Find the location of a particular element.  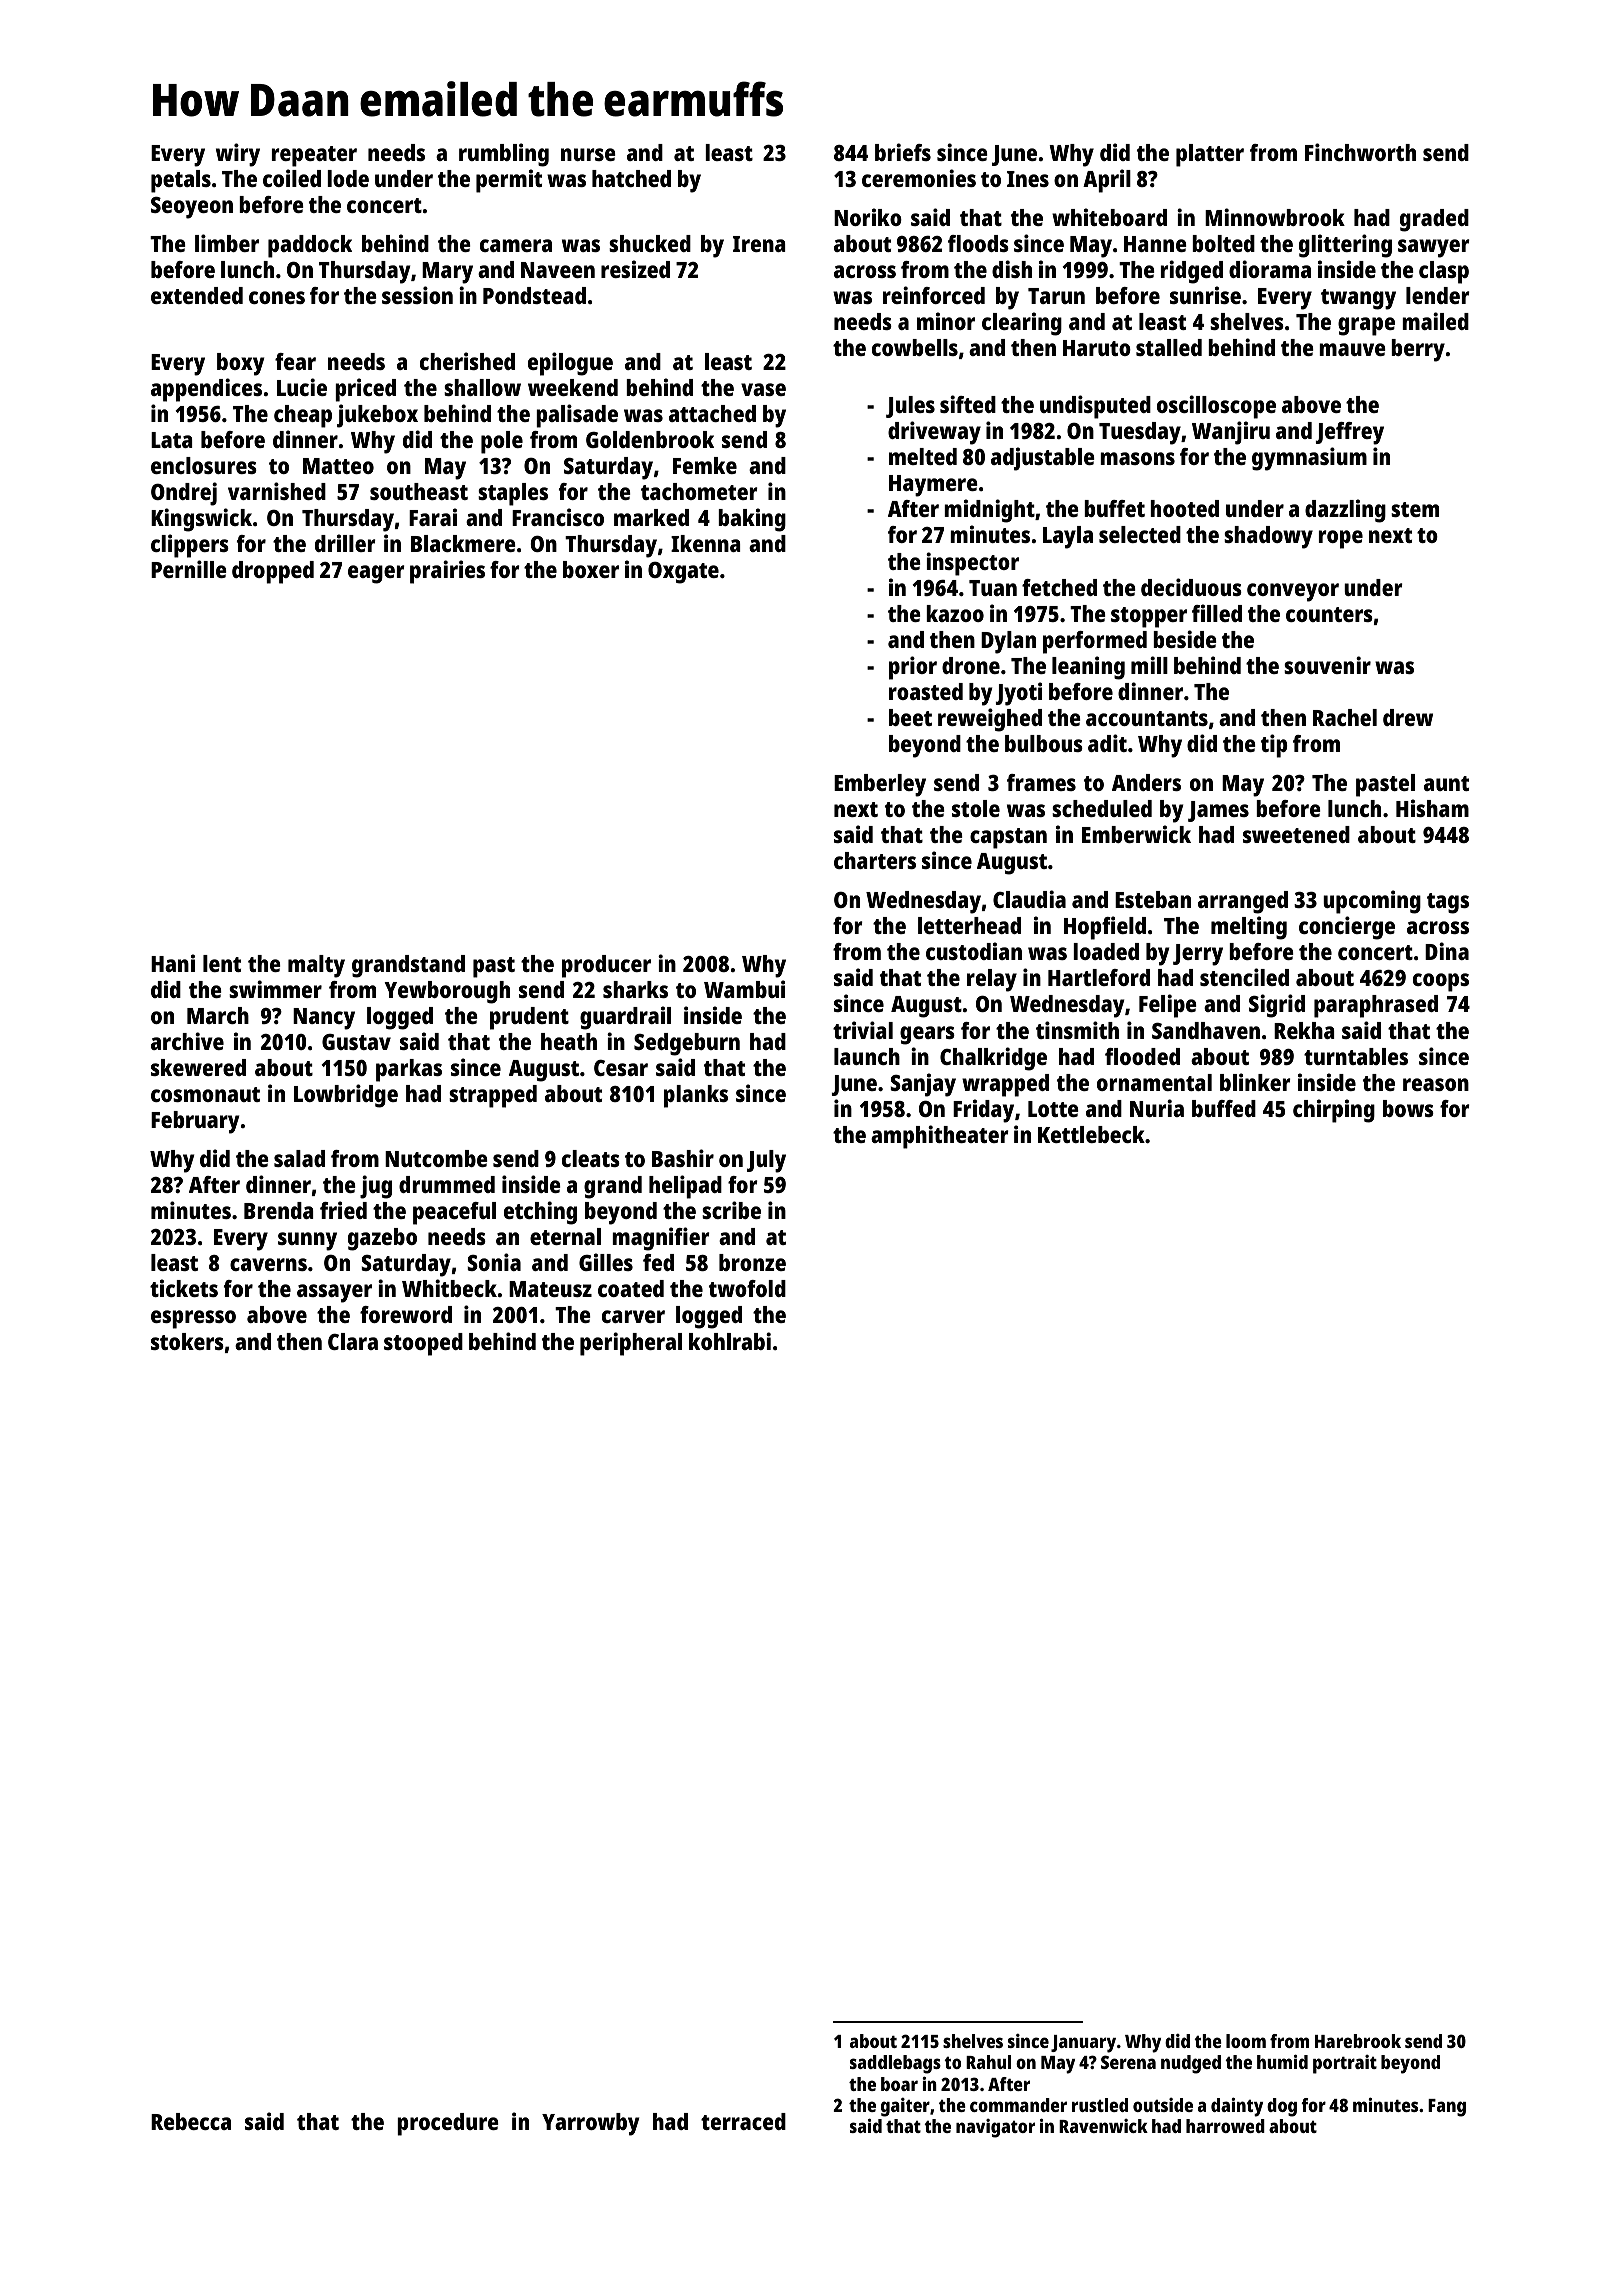

Noriko is located at coordinates (868, 217).
